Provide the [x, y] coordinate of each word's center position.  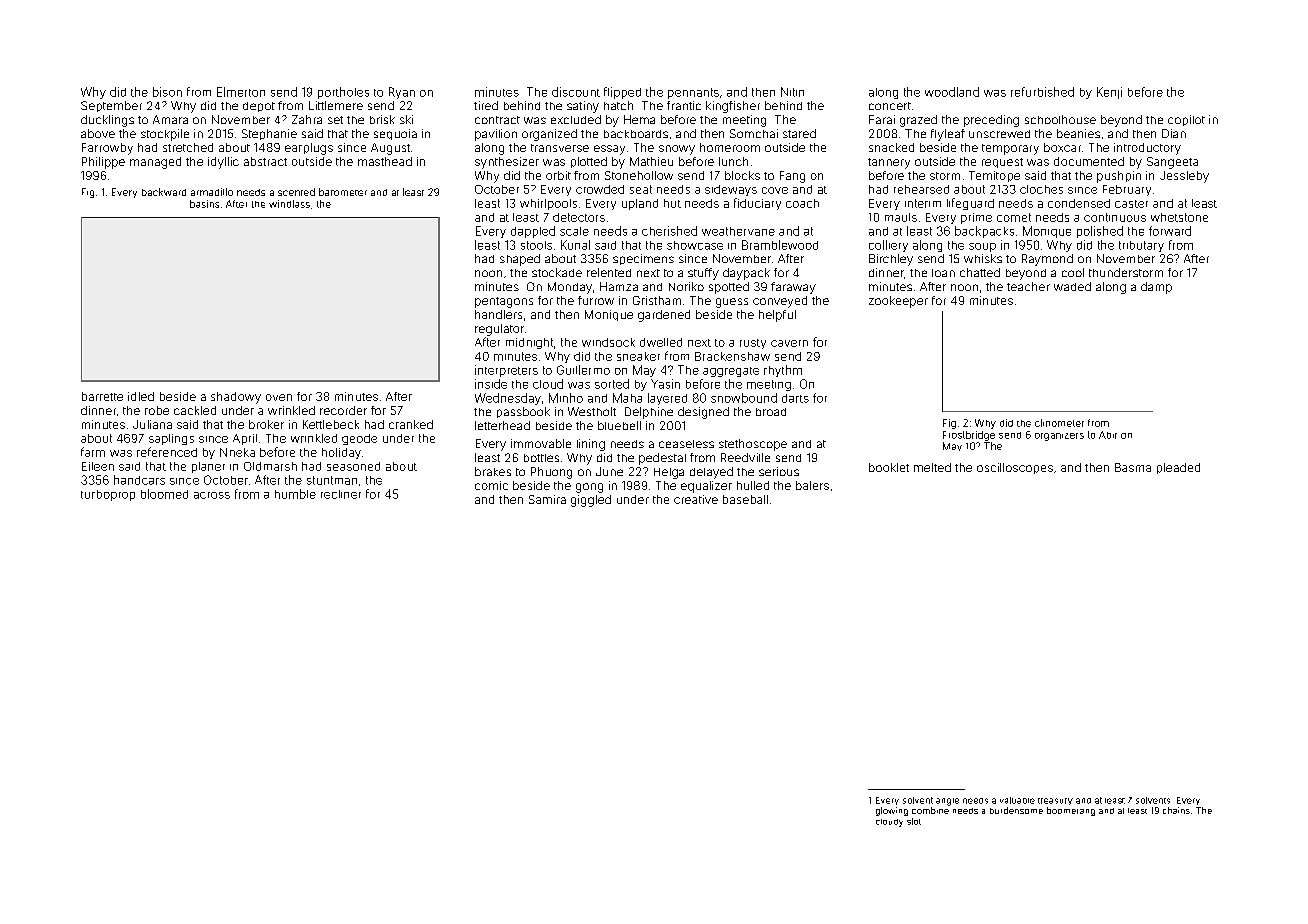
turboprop [108, 495]
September [111, 106]
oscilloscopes [1015, 468]
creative [696, 499]
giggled [591, 501]
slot [914, 821]
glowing [892, 811]
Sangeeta [1172, 163]
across [212, 495]
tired [486, 105]
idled [141, 396]
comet [1014, 217]
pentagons [504, 302]
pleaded [1178, 468]
